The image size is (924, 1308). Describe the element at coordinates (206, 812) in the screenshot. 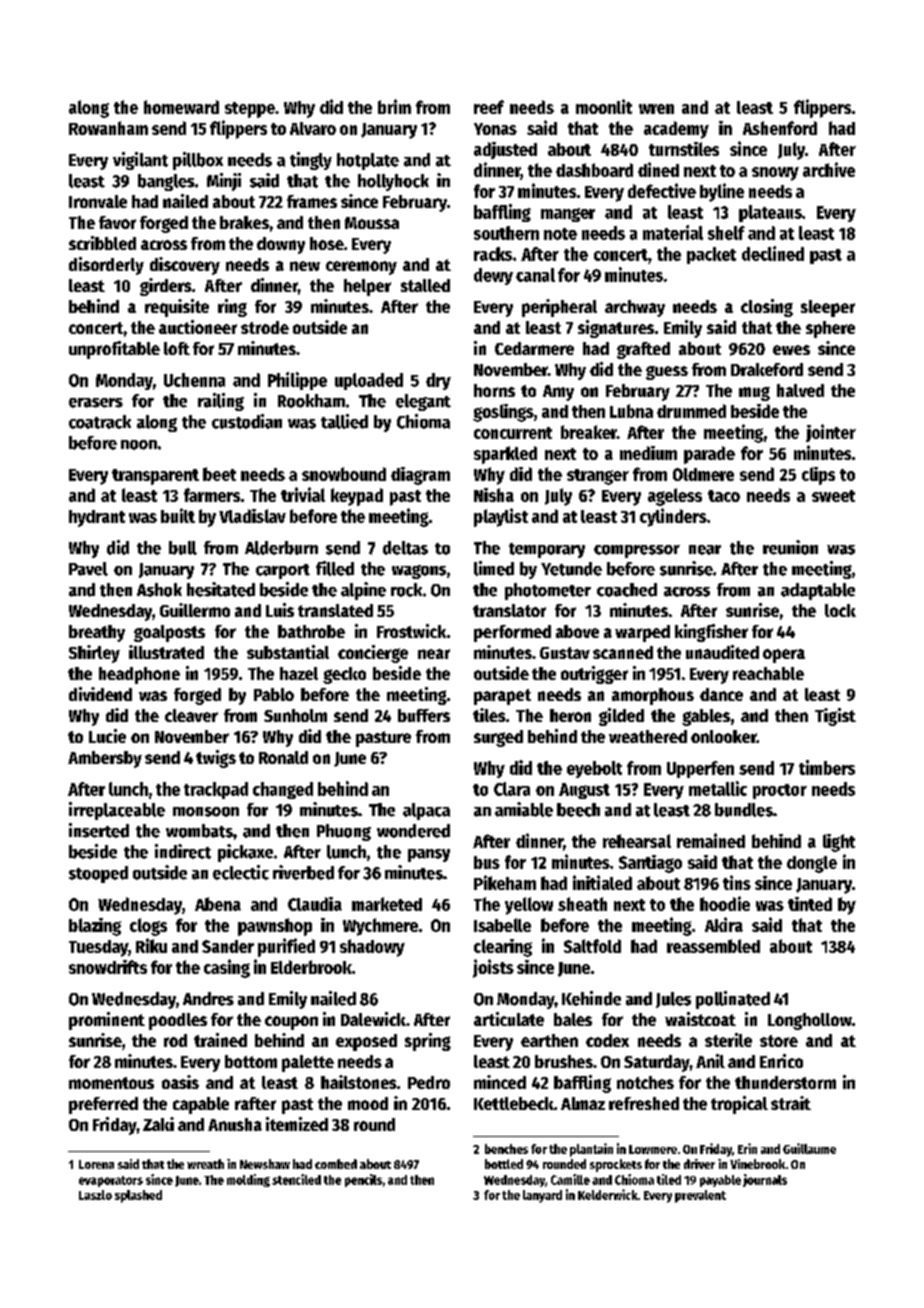

I see `monsoon` at that location.
